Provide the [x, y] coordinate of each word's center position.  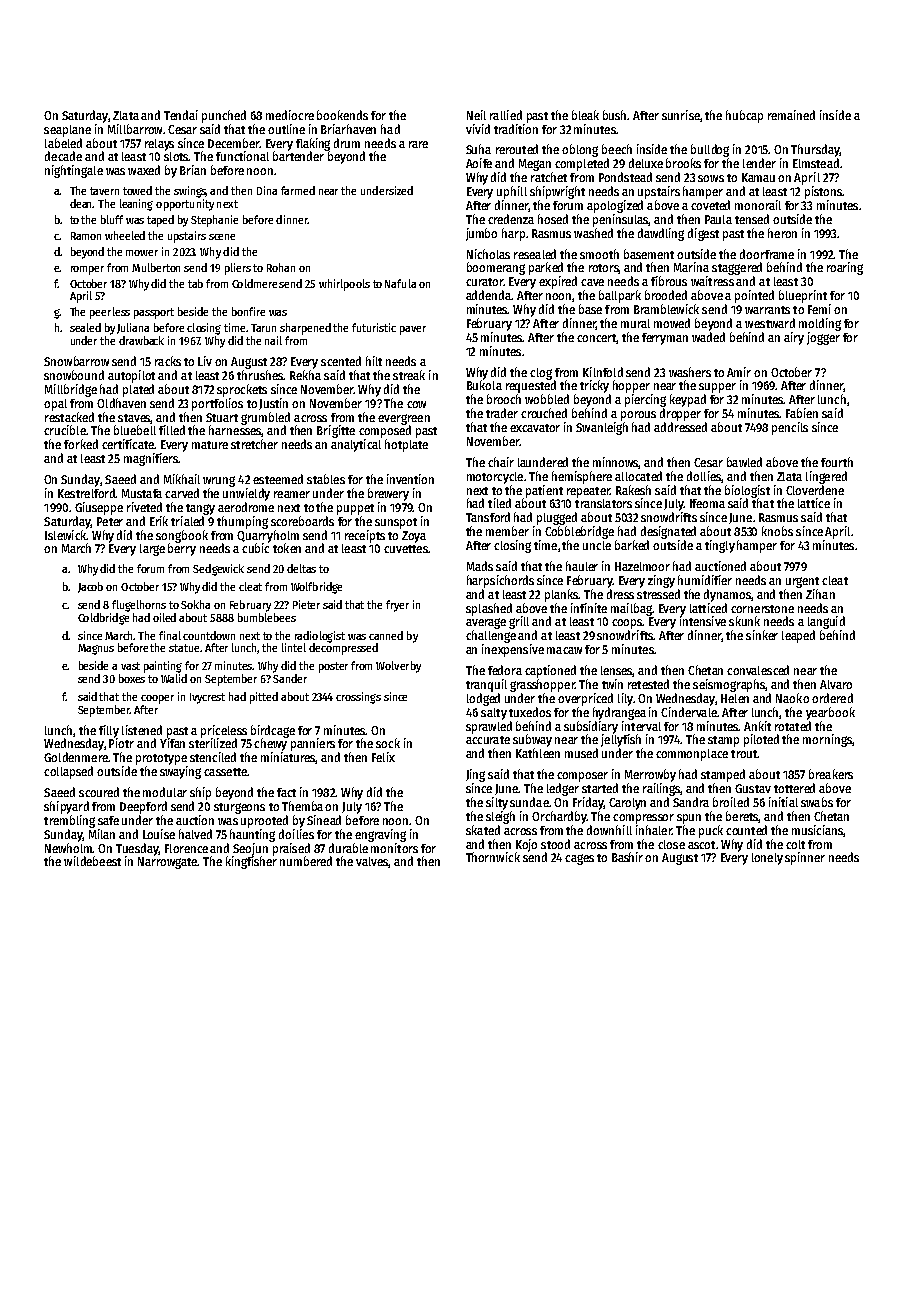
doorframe [767, 254]
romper [87, 270]
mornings [827, 740]
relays [159, 145]
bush [615, 115]
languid [826, 622]
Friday [588, 803]
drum [347, 143]
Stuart [222, 417]
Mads [480, 566]
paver [413, 330]
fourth [837, 462]
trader [502, 413]
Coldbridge [103, 619]
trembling [69, 821]
